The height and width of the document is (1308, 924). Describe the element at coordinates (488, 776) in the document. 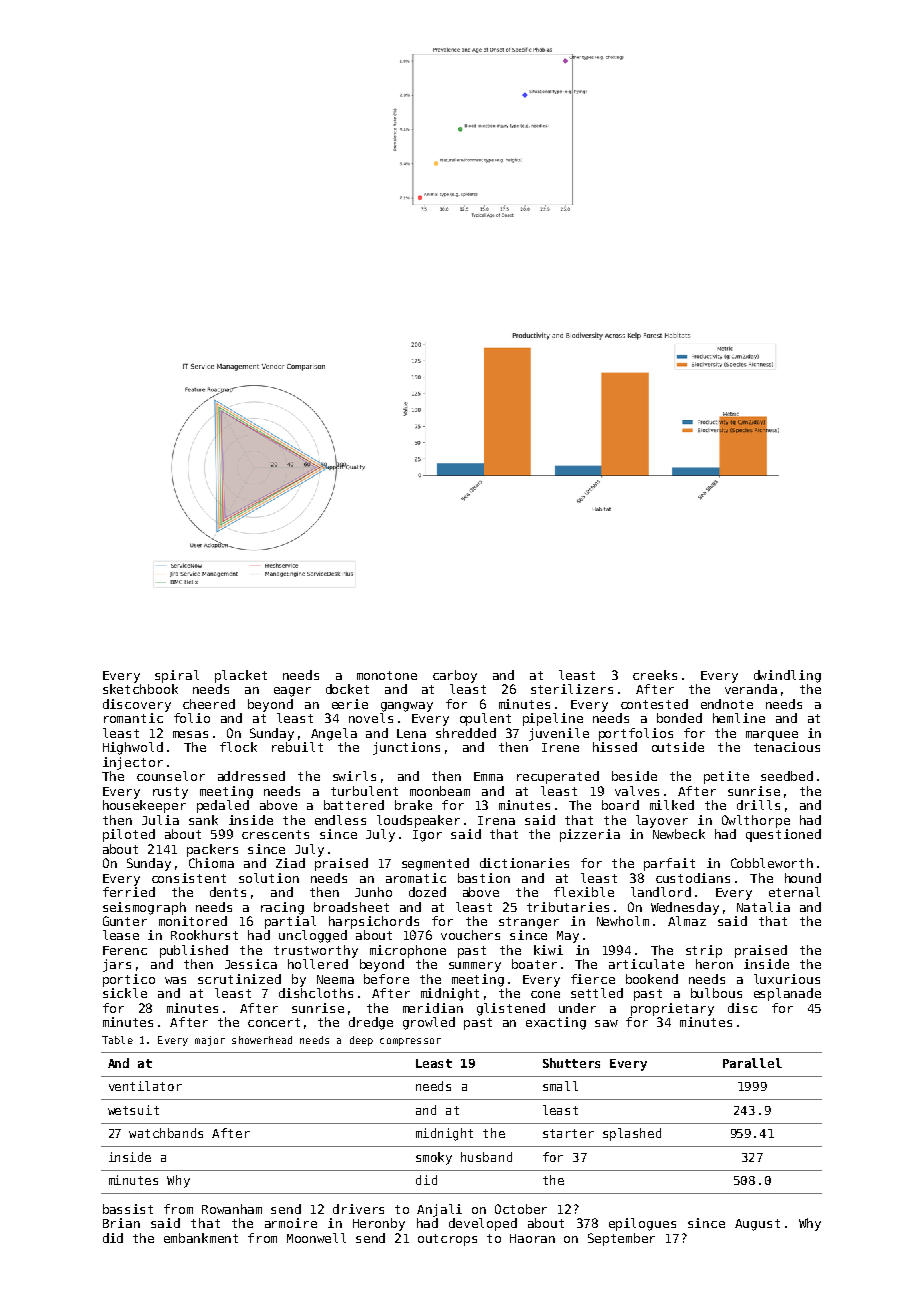

I see `Emma` at that location.
